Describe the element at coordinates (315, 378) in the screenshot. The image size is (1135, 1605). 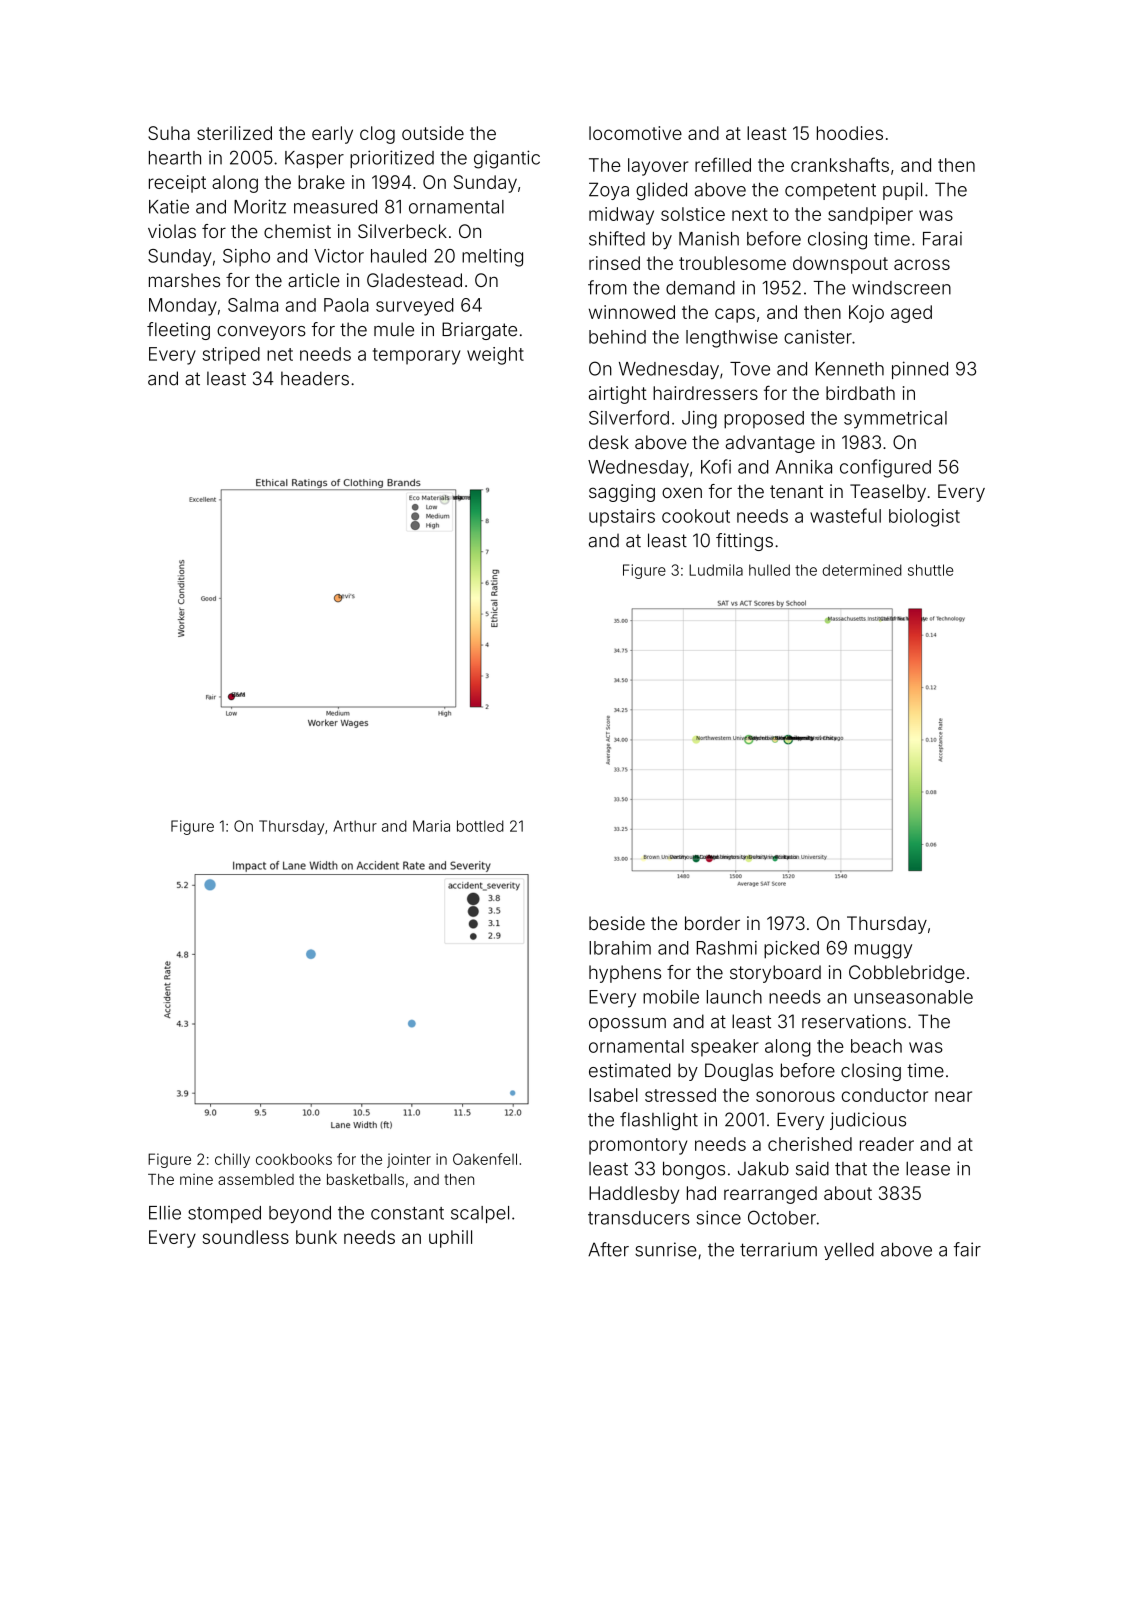
I see `headers` at that location.
